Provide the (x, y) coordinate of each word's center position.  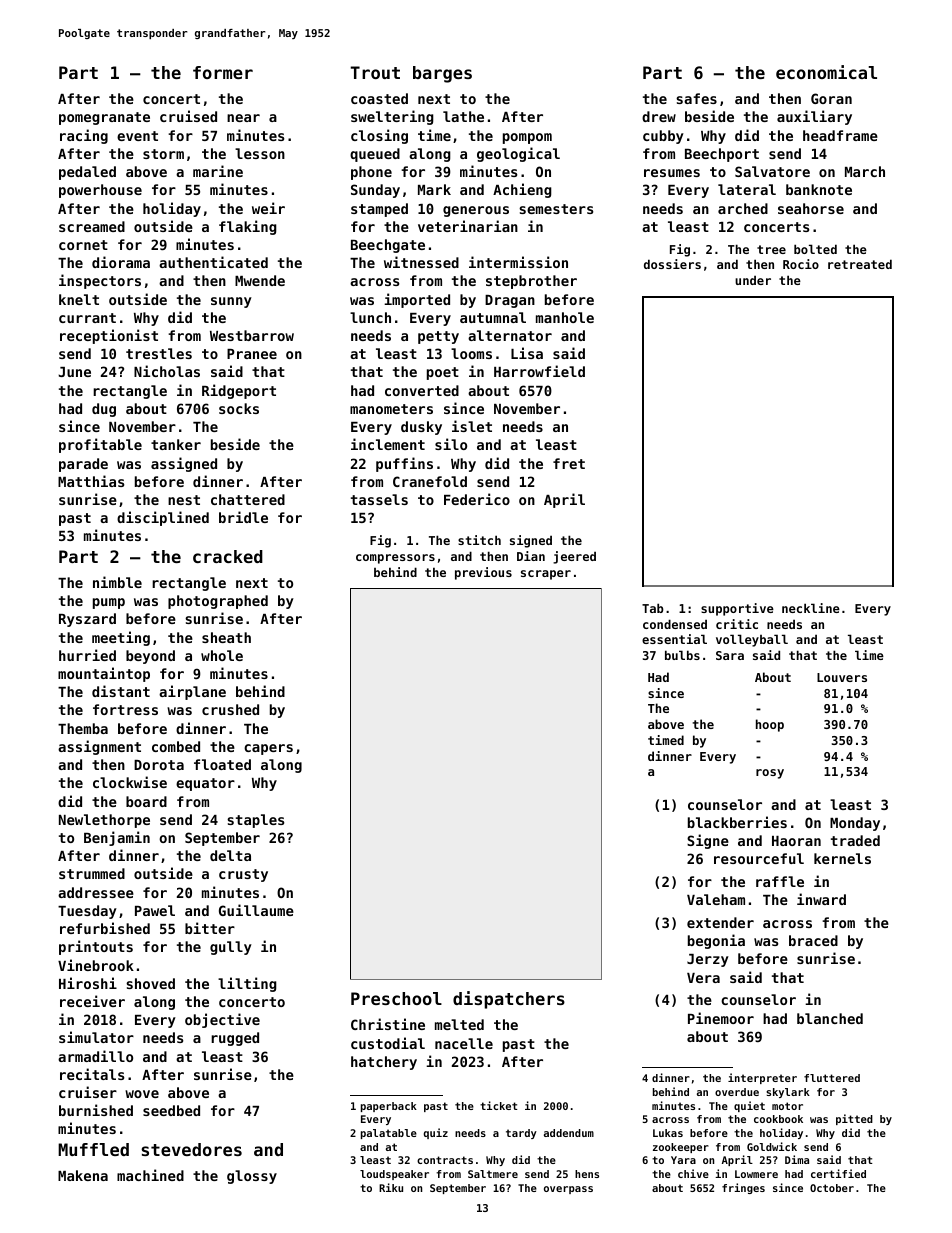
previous (483, 573)
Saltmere (493, 1174)
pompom (527, 138)
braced (813, 940)
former (223, 72)
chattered (248, 499)
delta (230, 855)
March (865, 171)
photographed (218, 602)
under (753, 280)
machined (150, 1175)
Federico (477, 499)
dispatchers (509, 1000)
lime (869, 655)
